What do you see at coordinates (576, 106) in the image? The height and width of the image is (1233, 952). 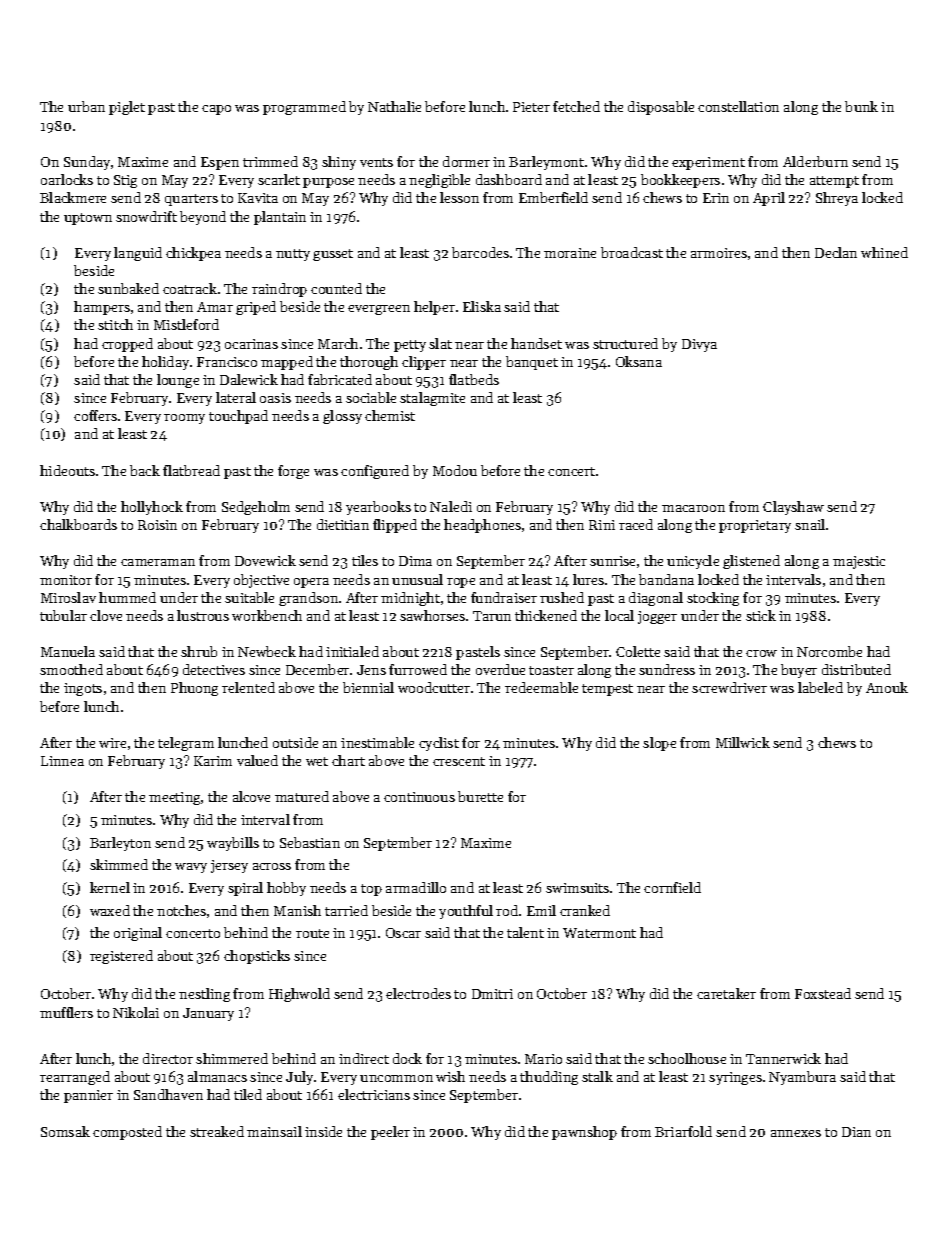 I see `fetched` at bounding box center [576, 106].
